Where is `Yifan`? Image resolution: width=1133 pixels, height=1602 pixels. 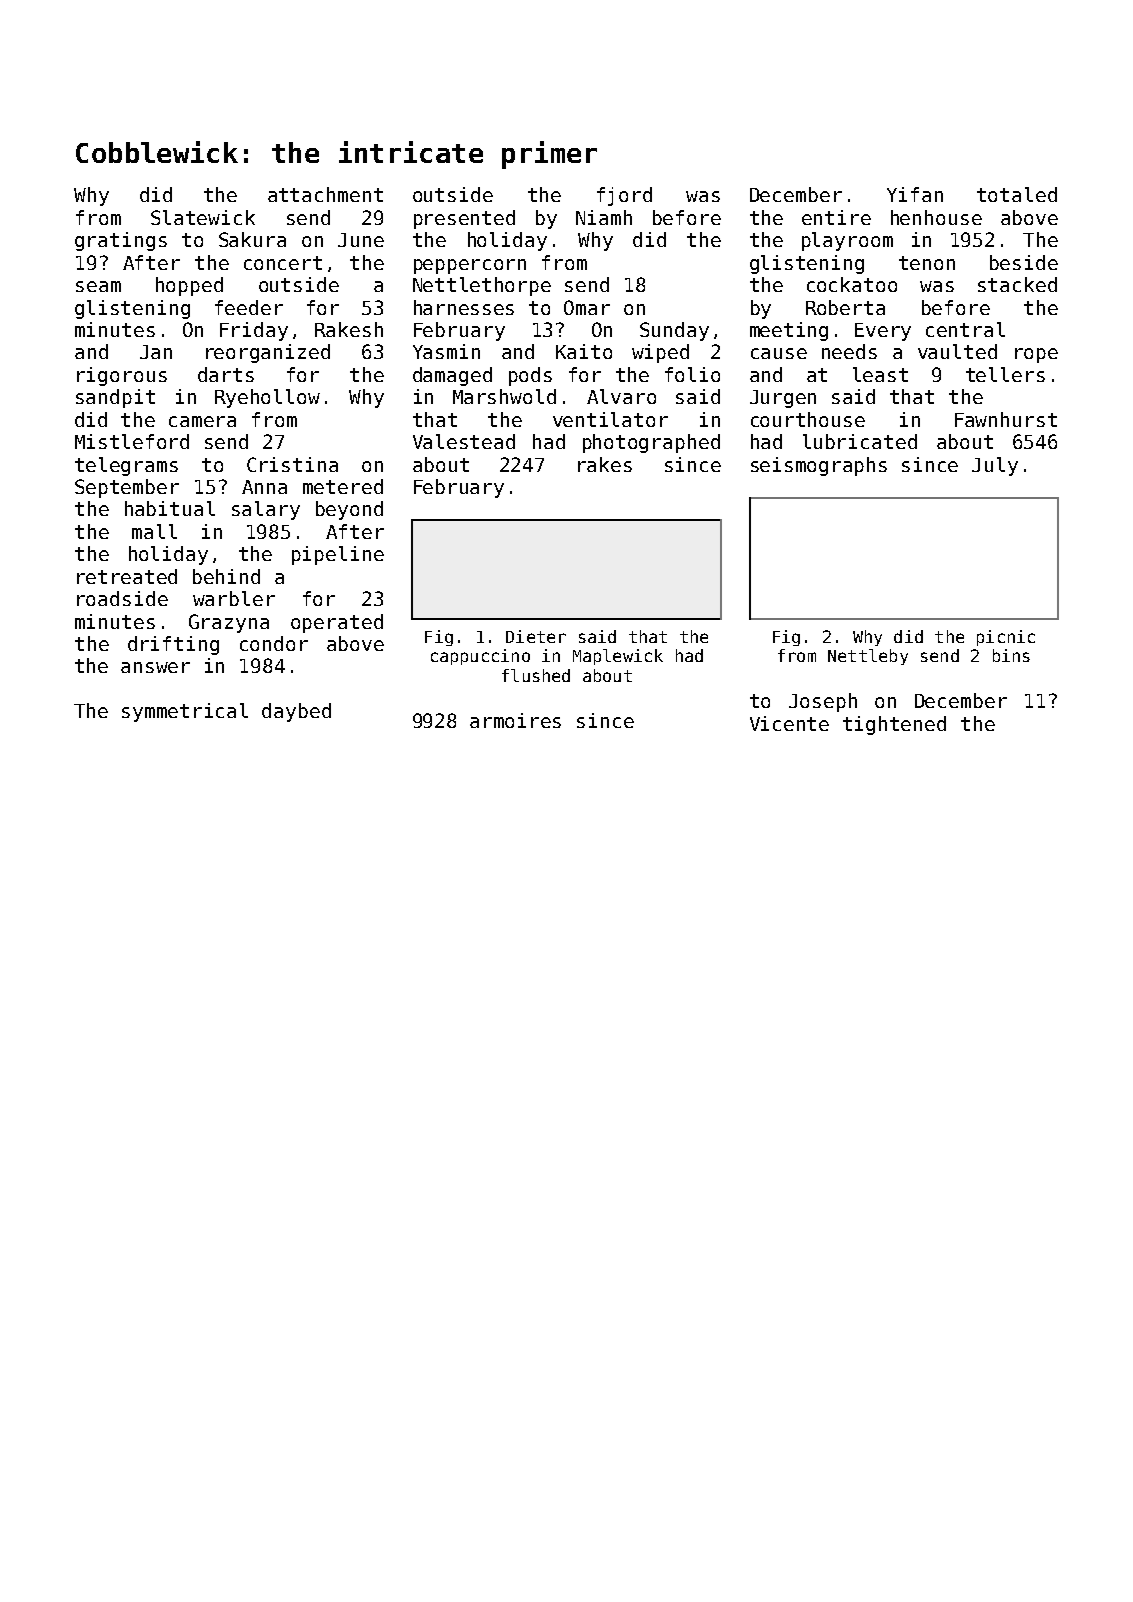
Yifan is located at coordinates (915, 194).
